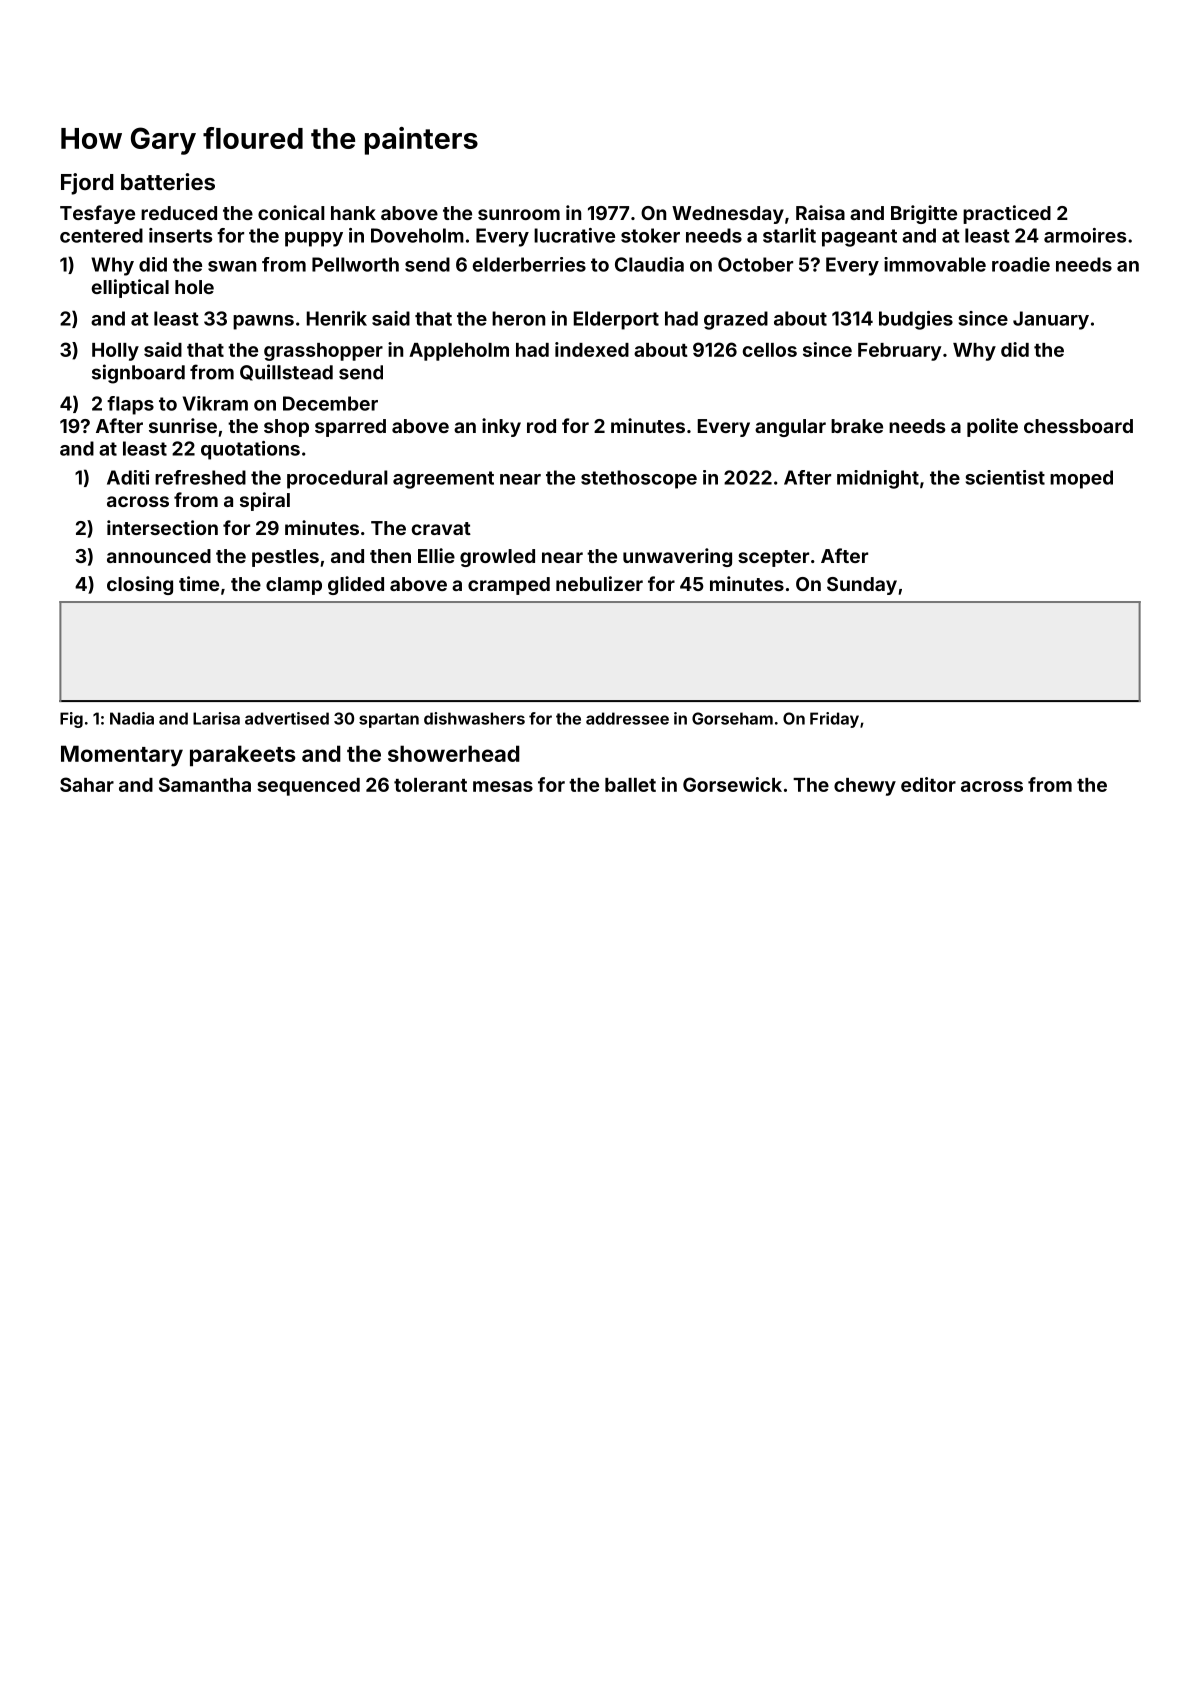 Image resolution: width=1200 pixels, height=1698 pixels. I want to click on showerhead, so click(454, 753).
